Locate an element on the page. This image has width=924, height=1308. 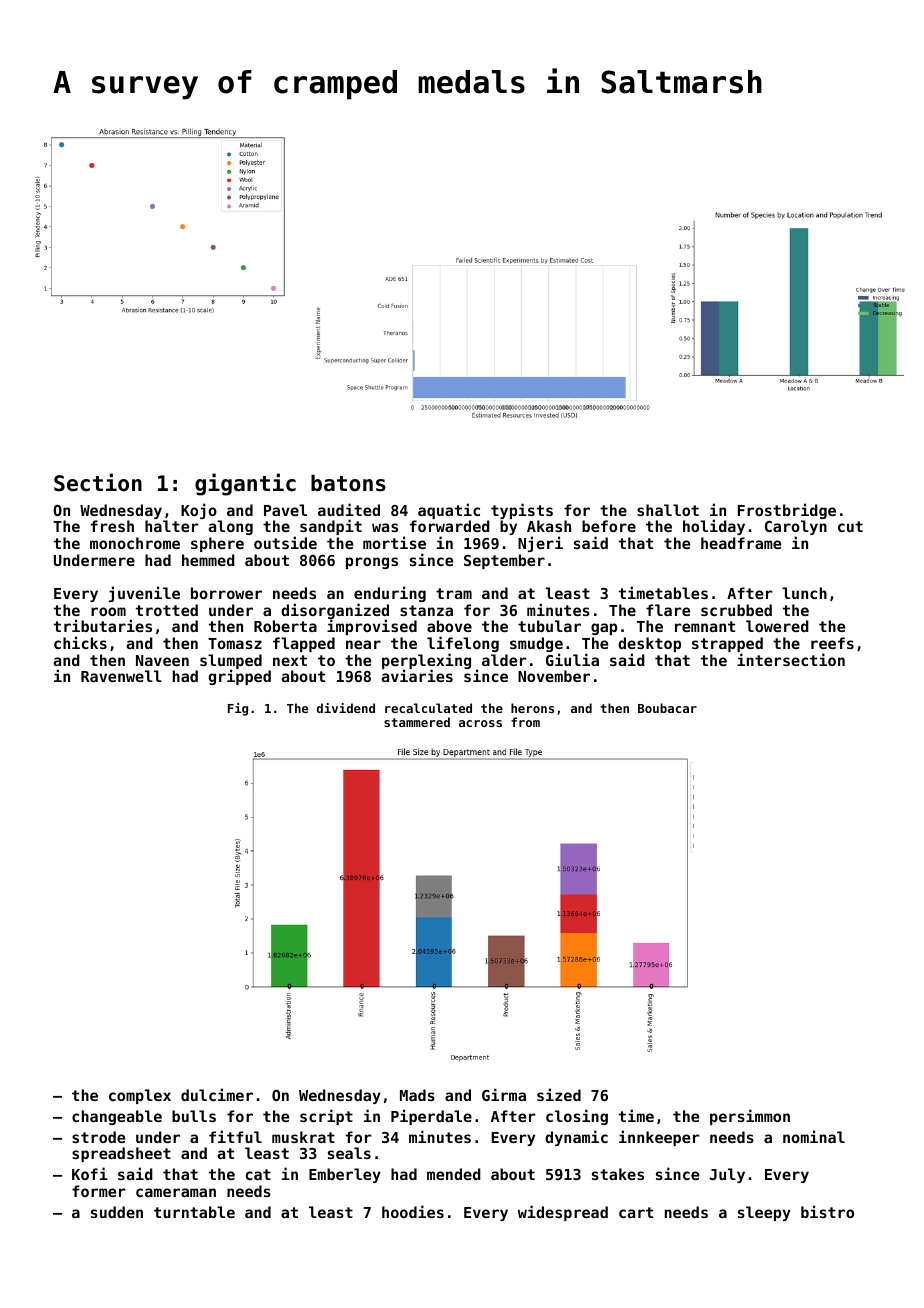
stammered is located at coordinates (417, 722).
